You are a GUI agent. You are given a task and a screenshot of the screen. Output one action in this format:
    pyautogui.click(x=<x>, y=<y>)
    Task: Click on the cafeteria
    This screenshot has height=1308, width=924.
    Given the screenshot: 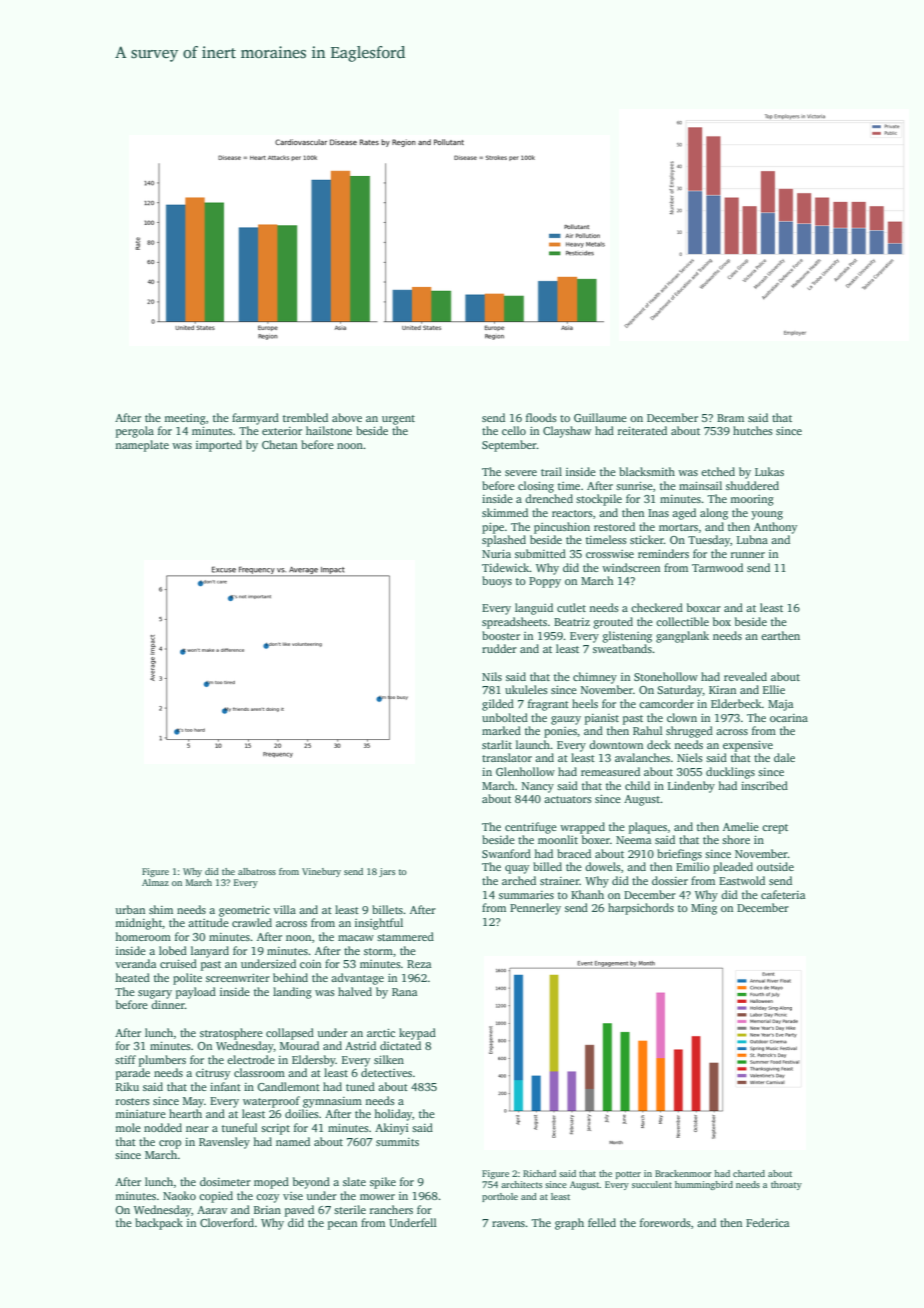 What is the action you would take?
    pyautogui.click(x=783, y=894)
